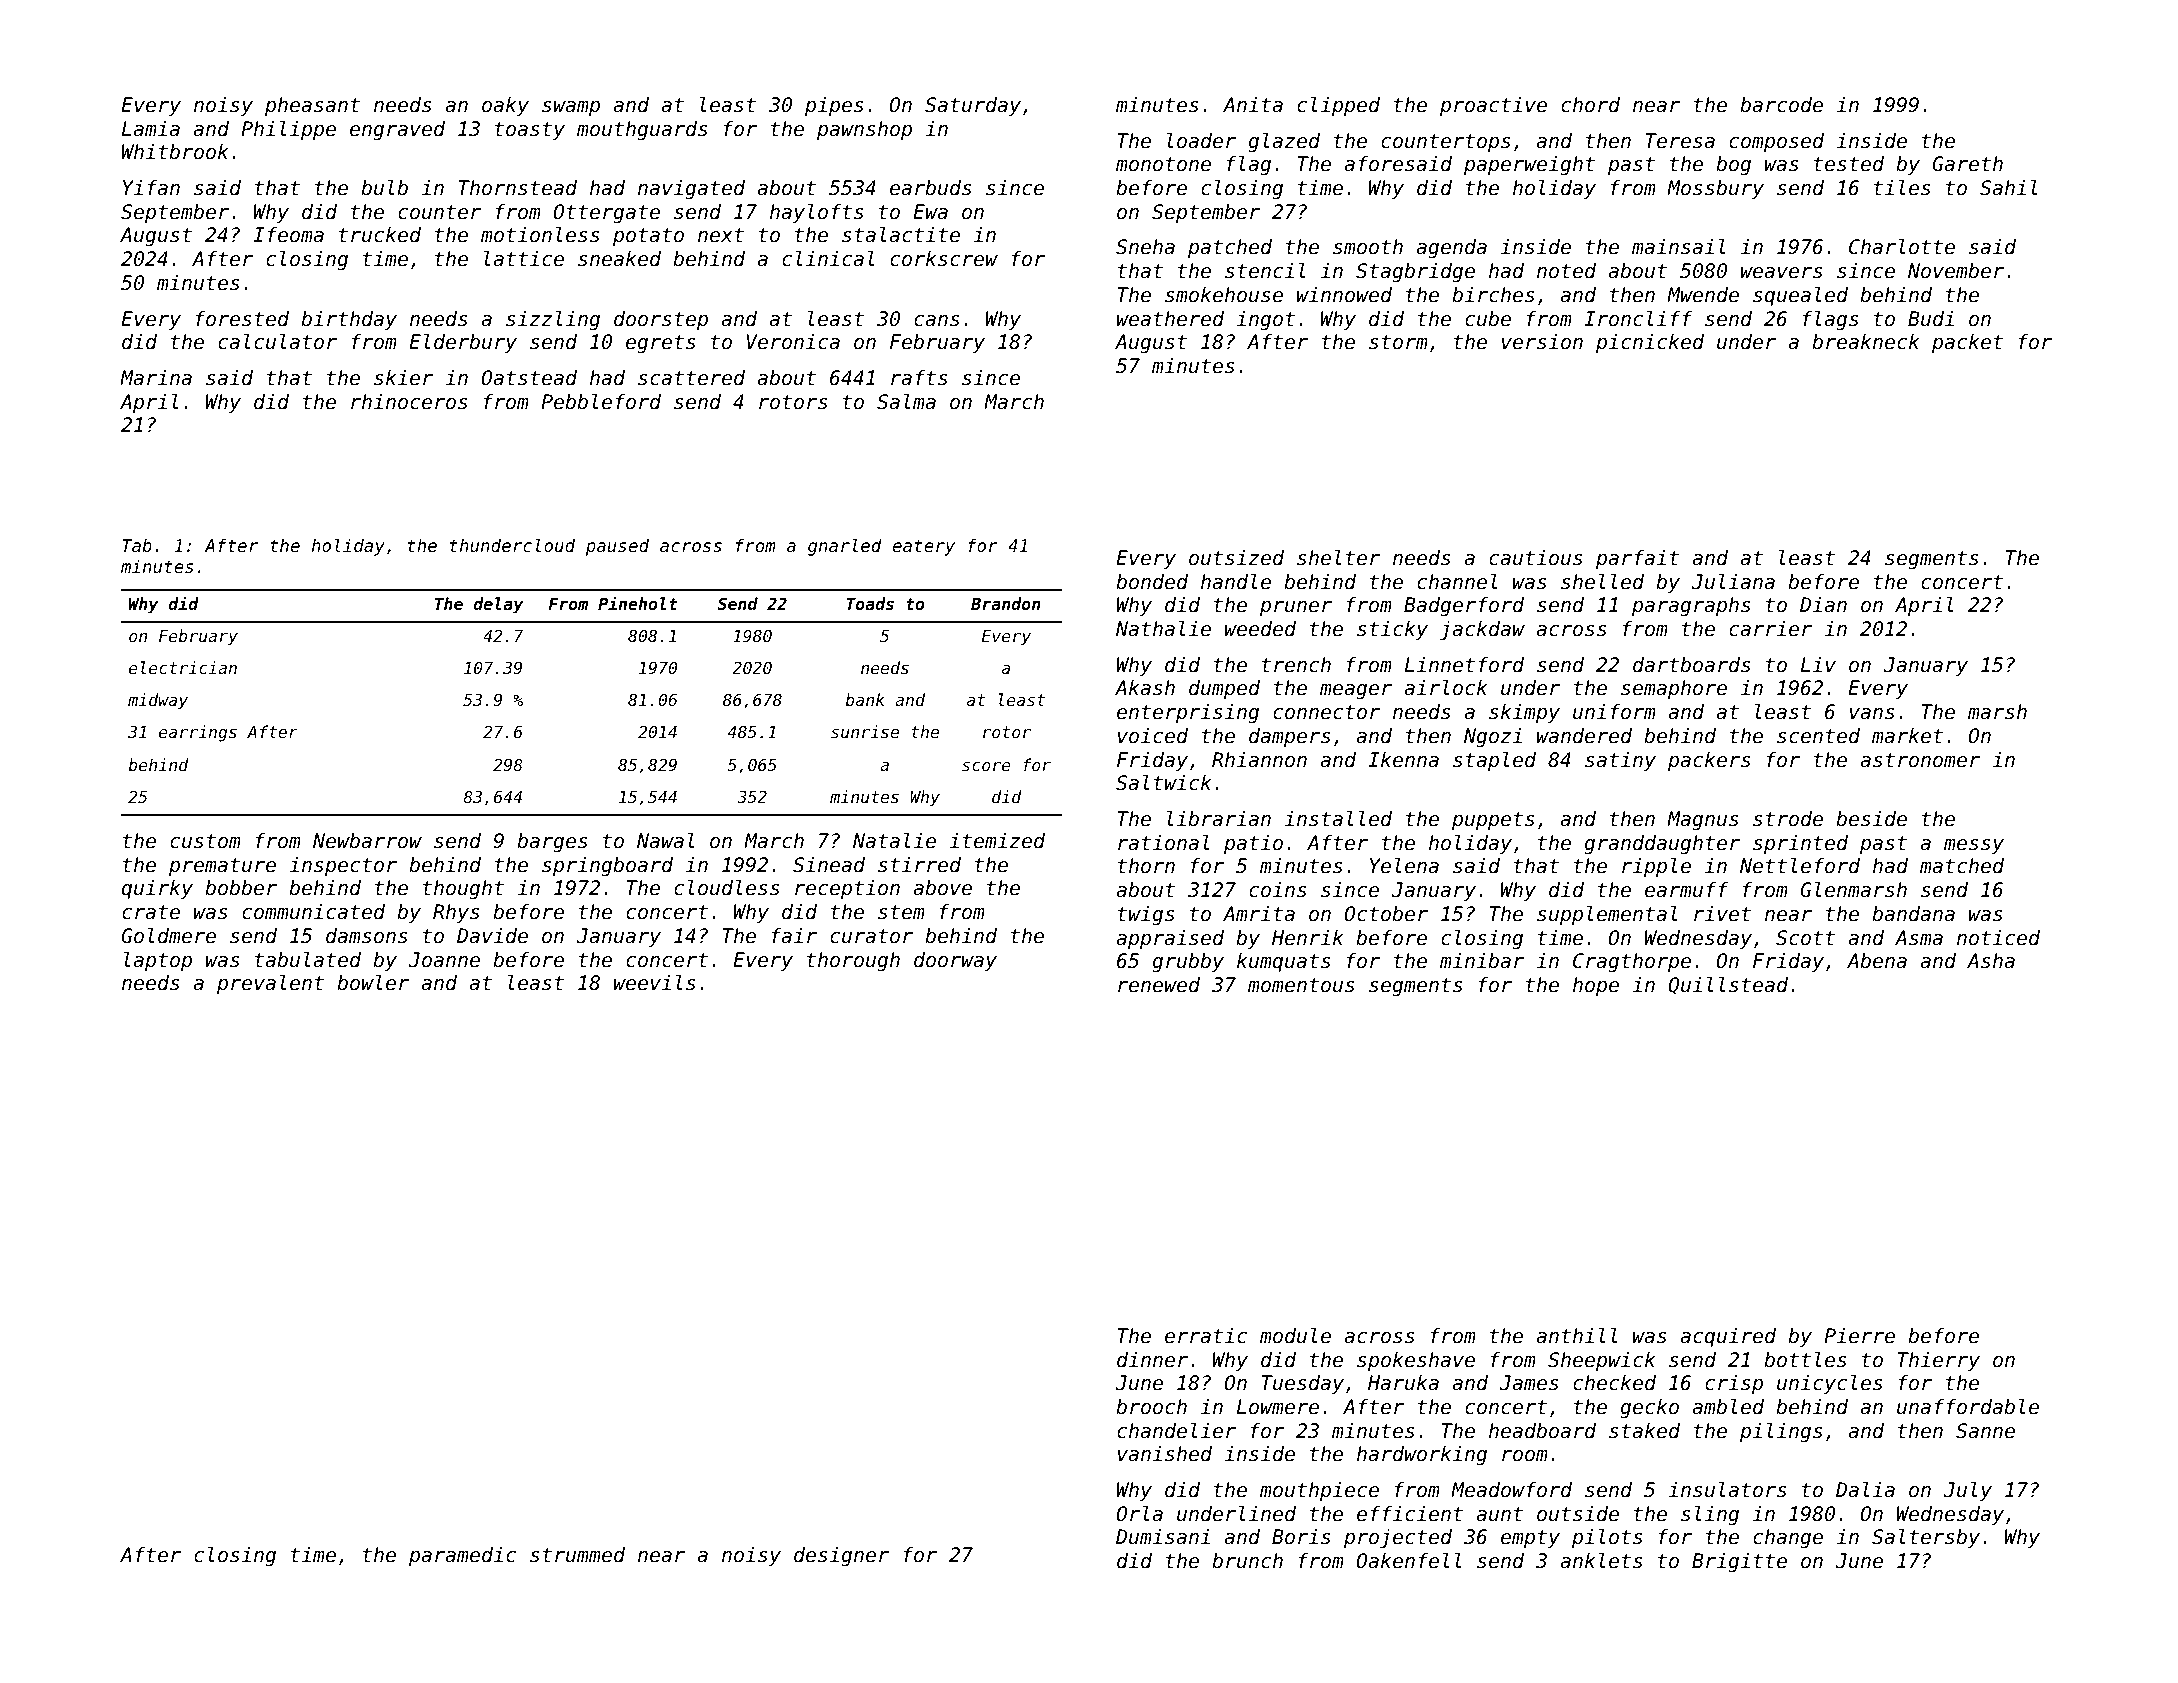  What do you see at coordinates (1781, 105) in the image?
I see `barcode` at bounding box center [1781, 105].
